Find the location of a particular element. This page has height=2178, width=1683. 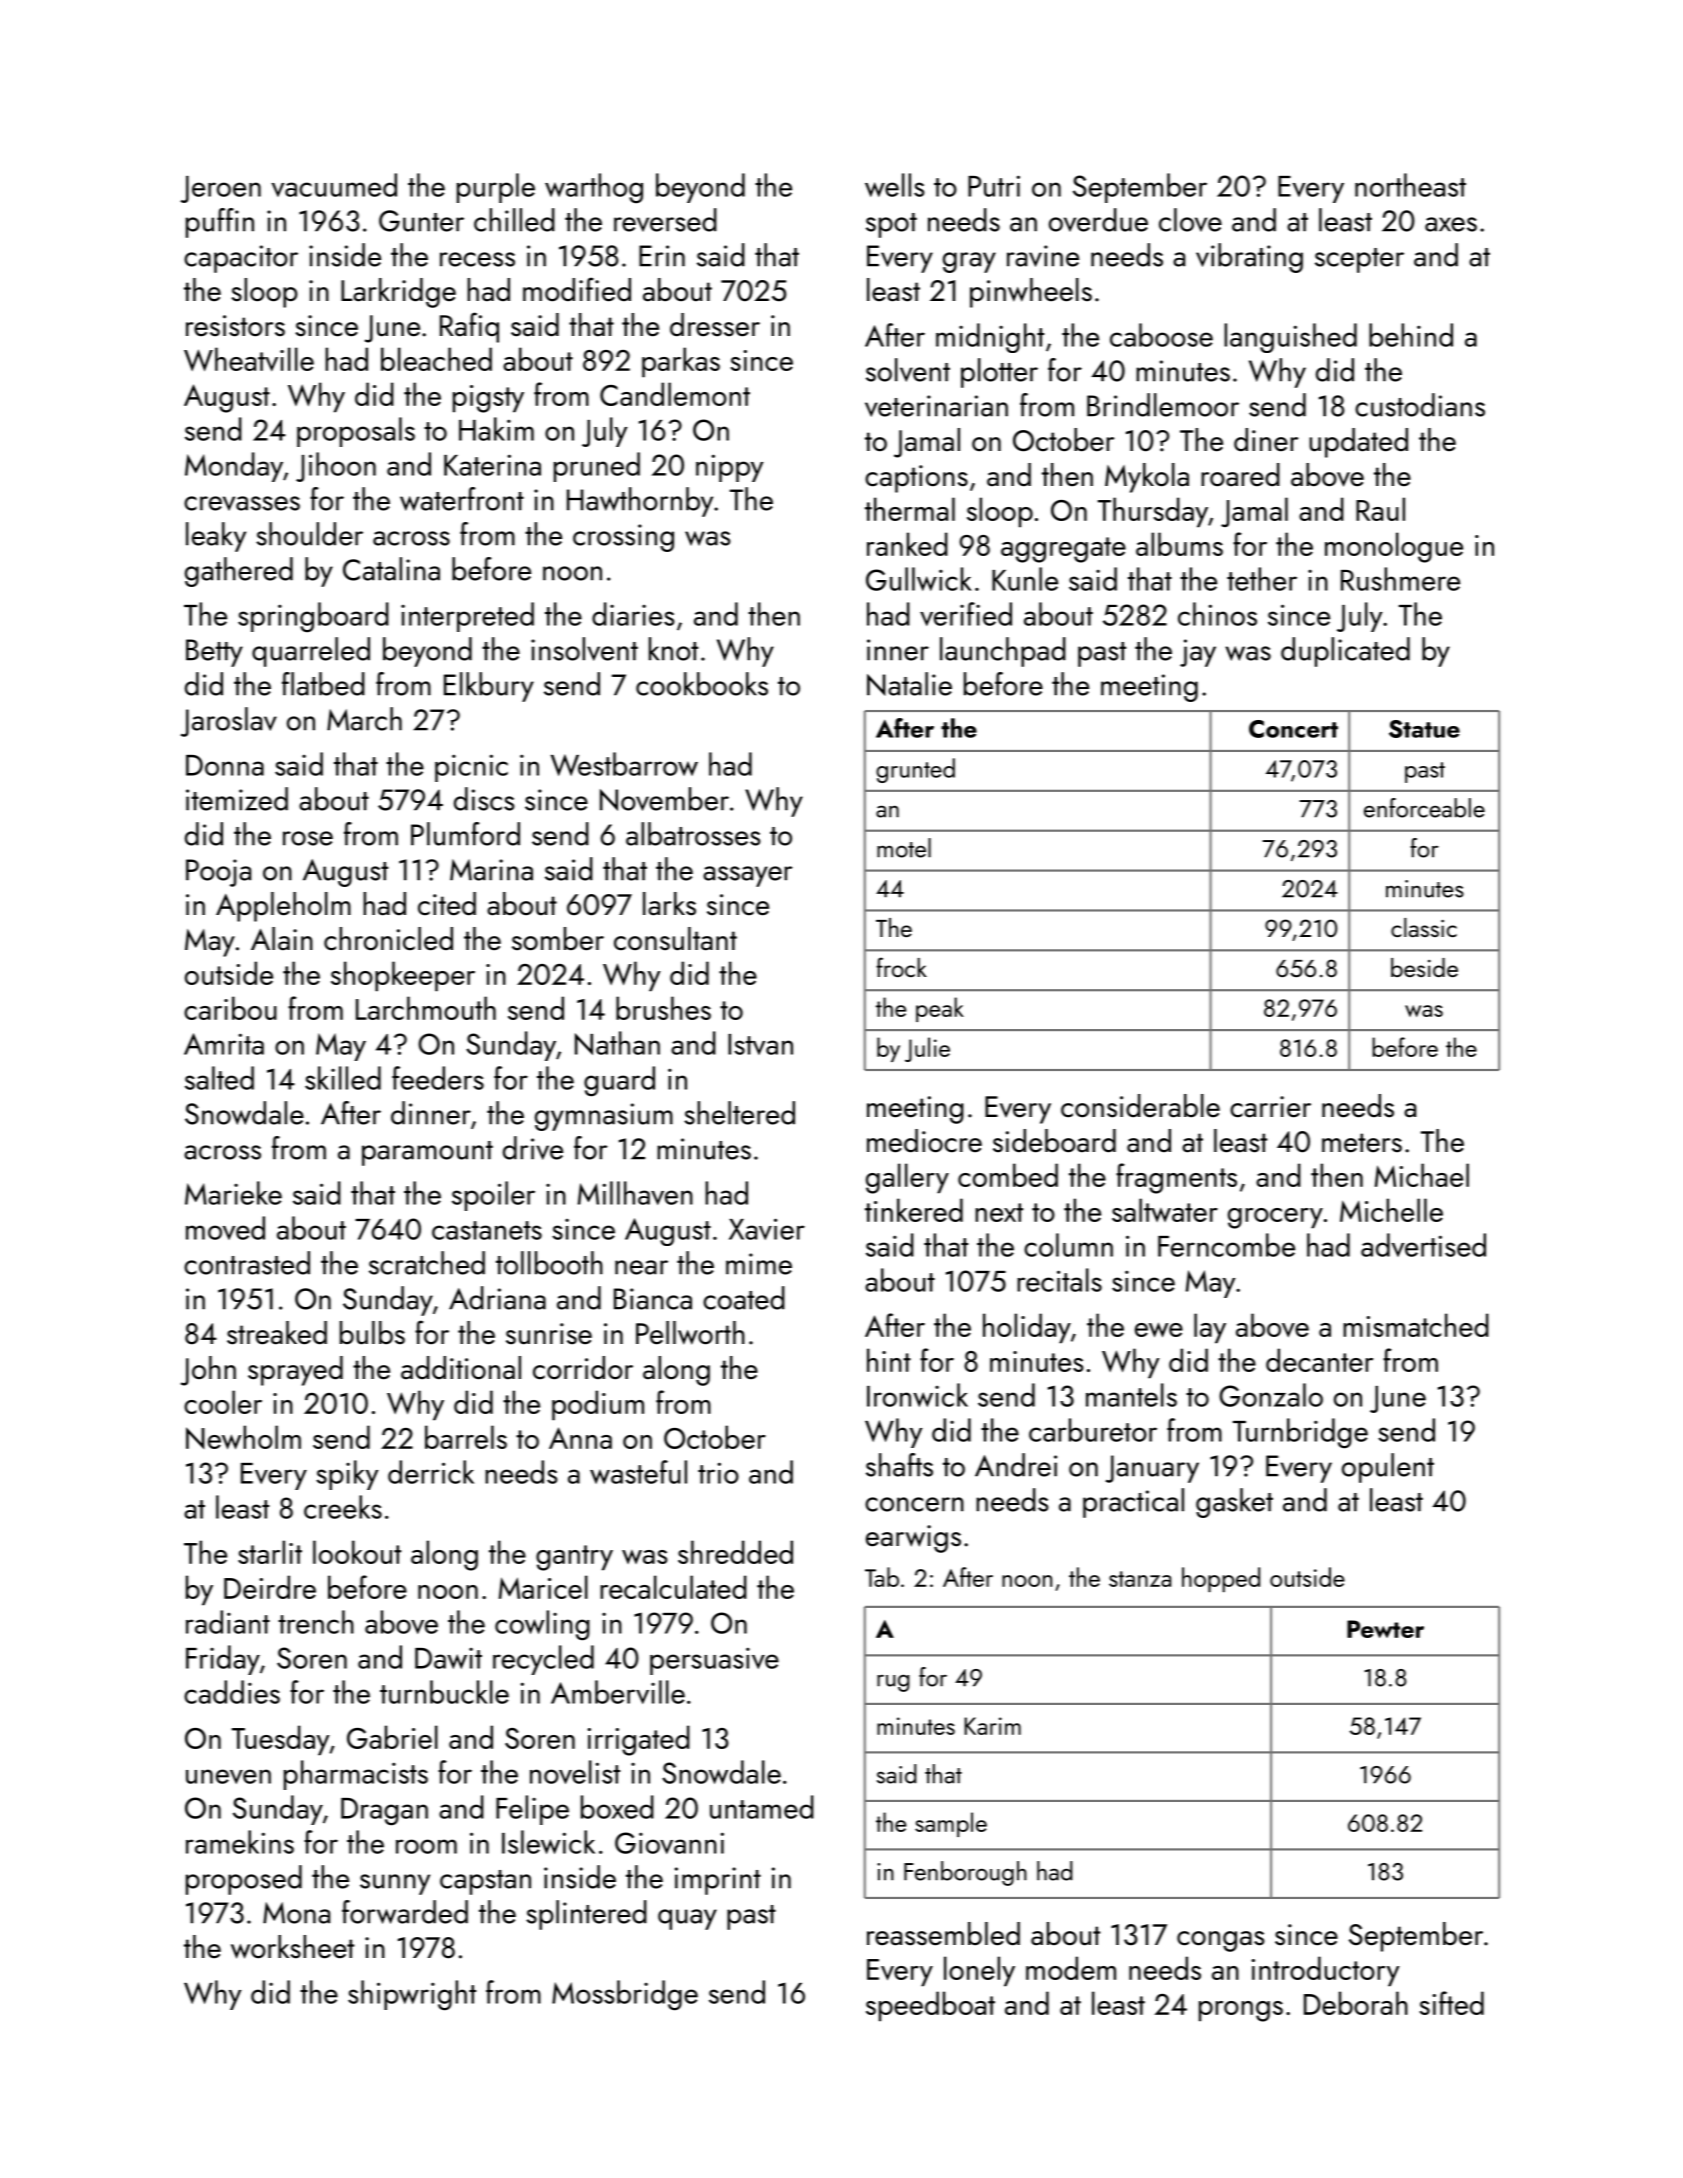

vacuumed is located at coordinates (334, 185).
